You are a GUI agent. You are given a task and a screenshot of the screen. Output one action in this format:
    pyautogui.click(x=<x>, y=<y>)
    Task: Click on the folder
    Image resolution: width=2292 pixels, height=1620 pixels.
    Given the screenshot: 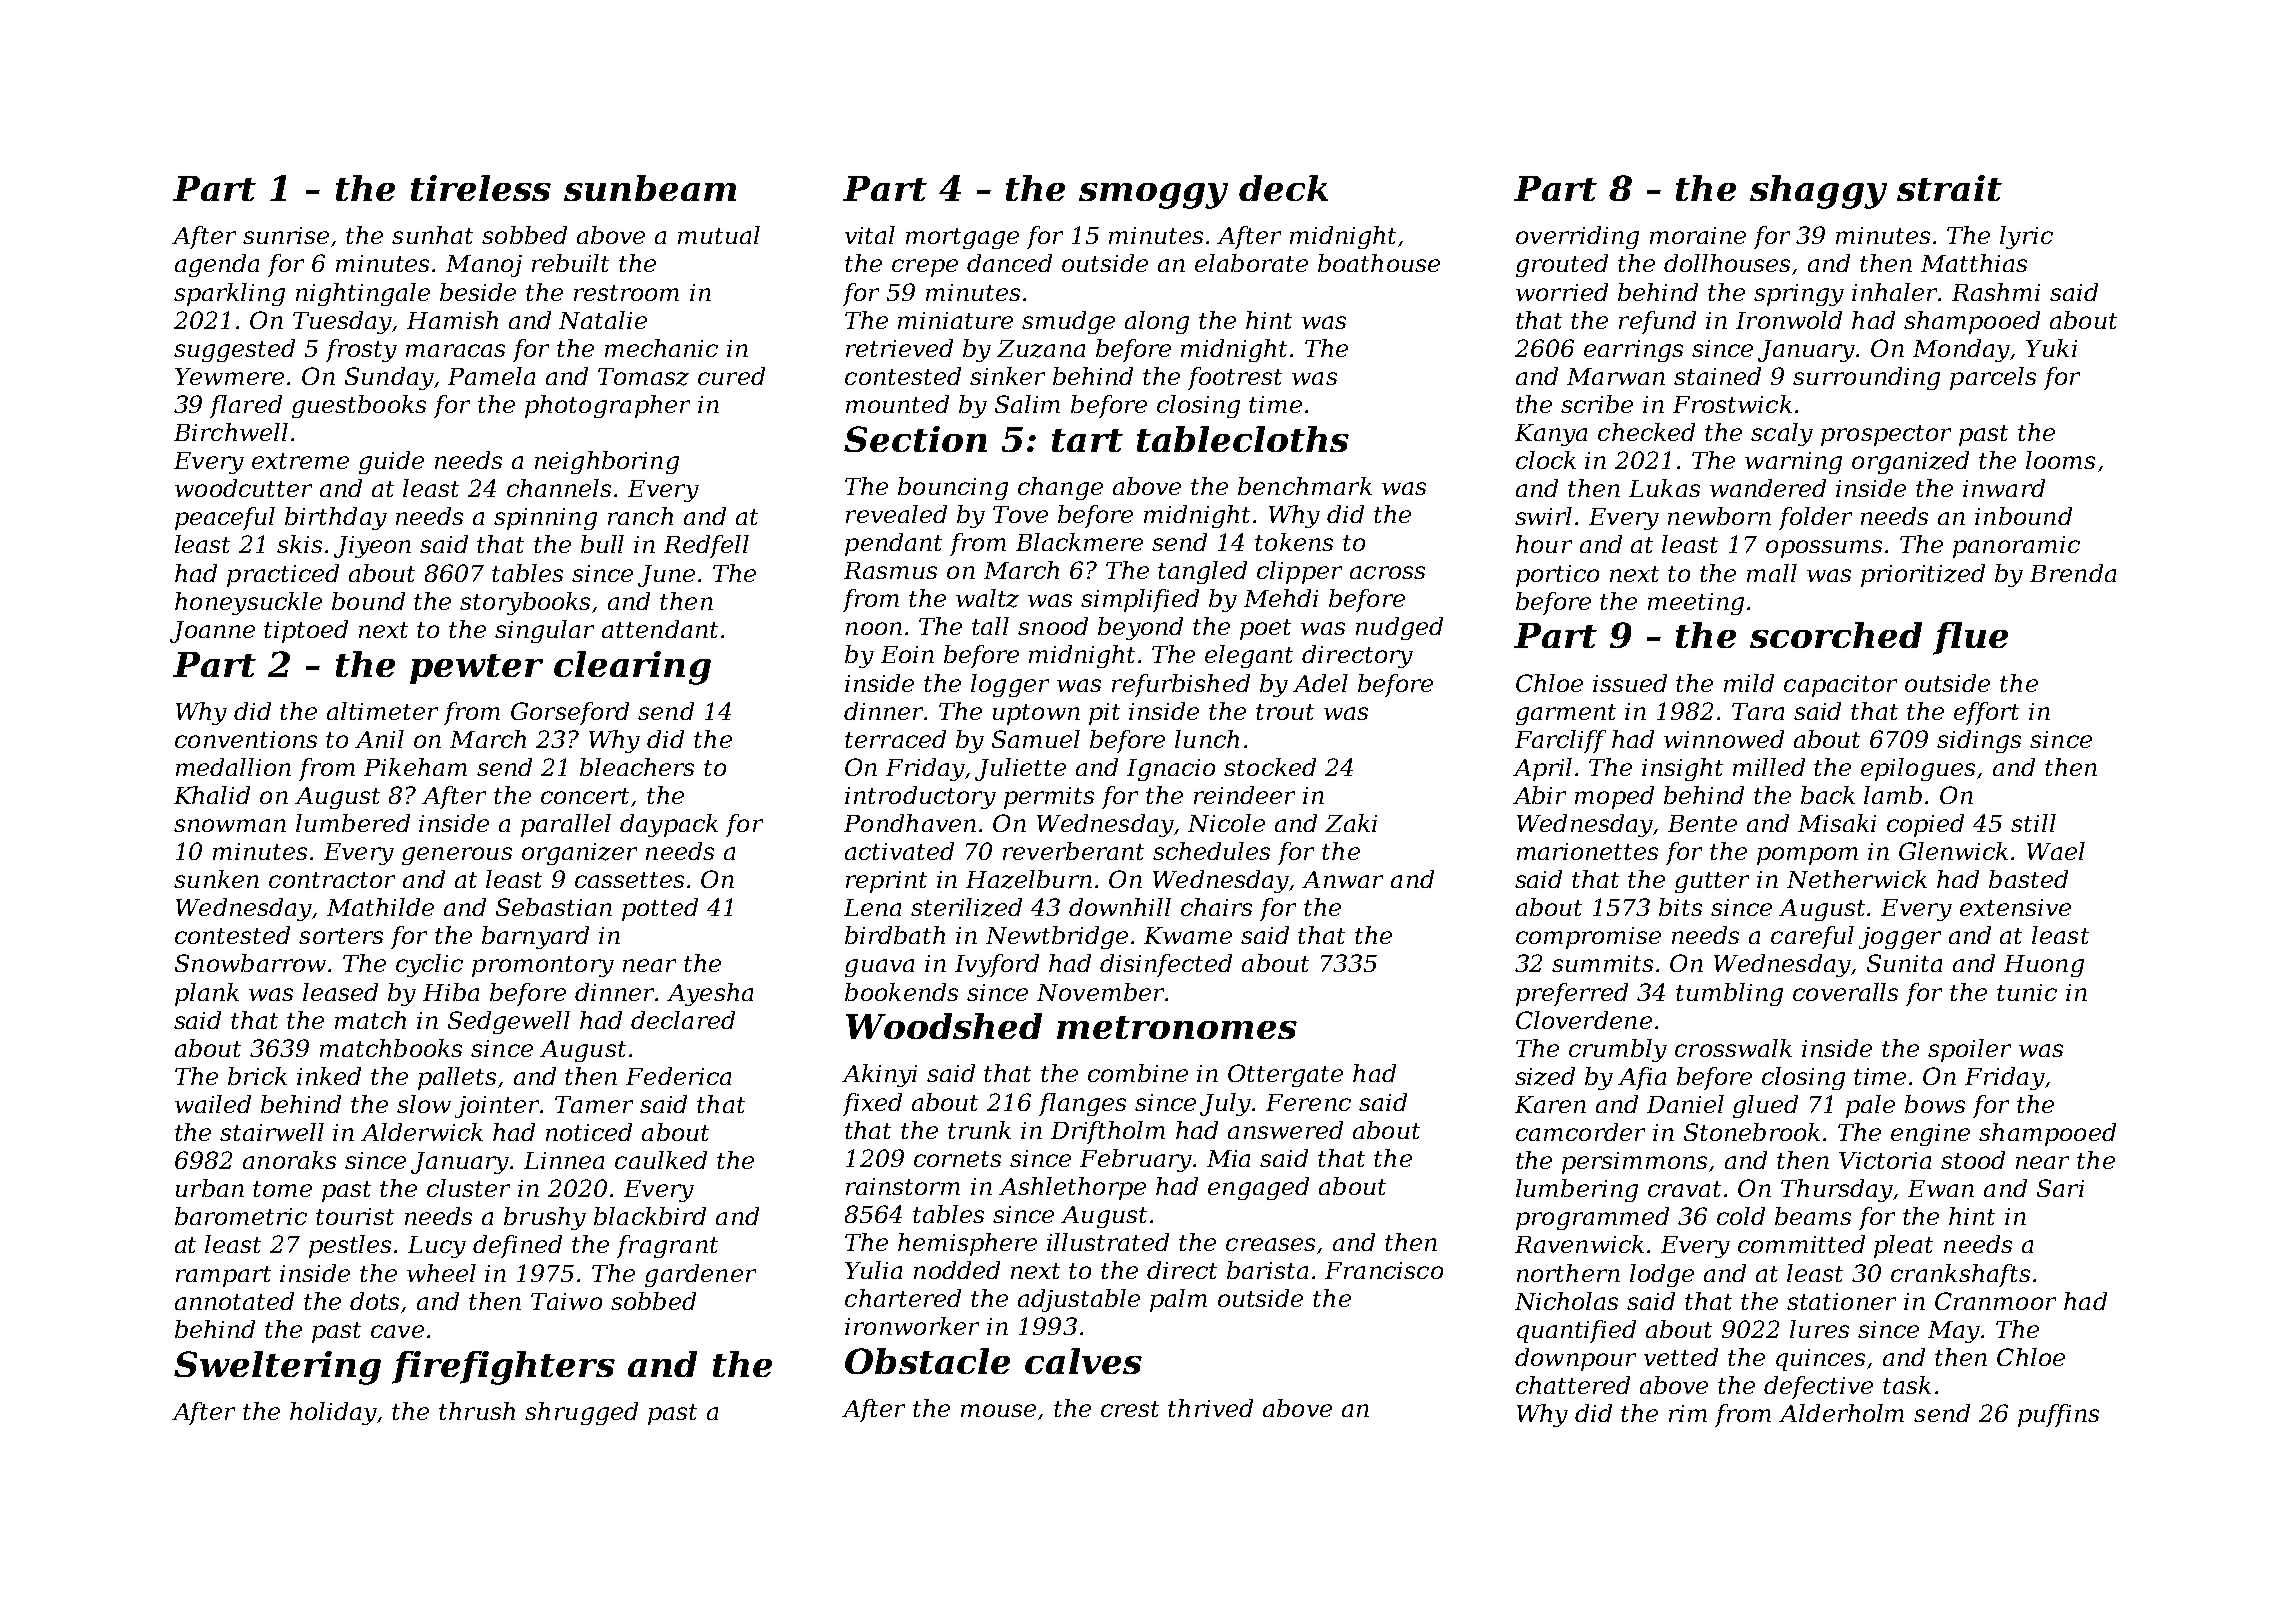 What is the action you would take?
    pyautogui.click(x=1815, y=518)
